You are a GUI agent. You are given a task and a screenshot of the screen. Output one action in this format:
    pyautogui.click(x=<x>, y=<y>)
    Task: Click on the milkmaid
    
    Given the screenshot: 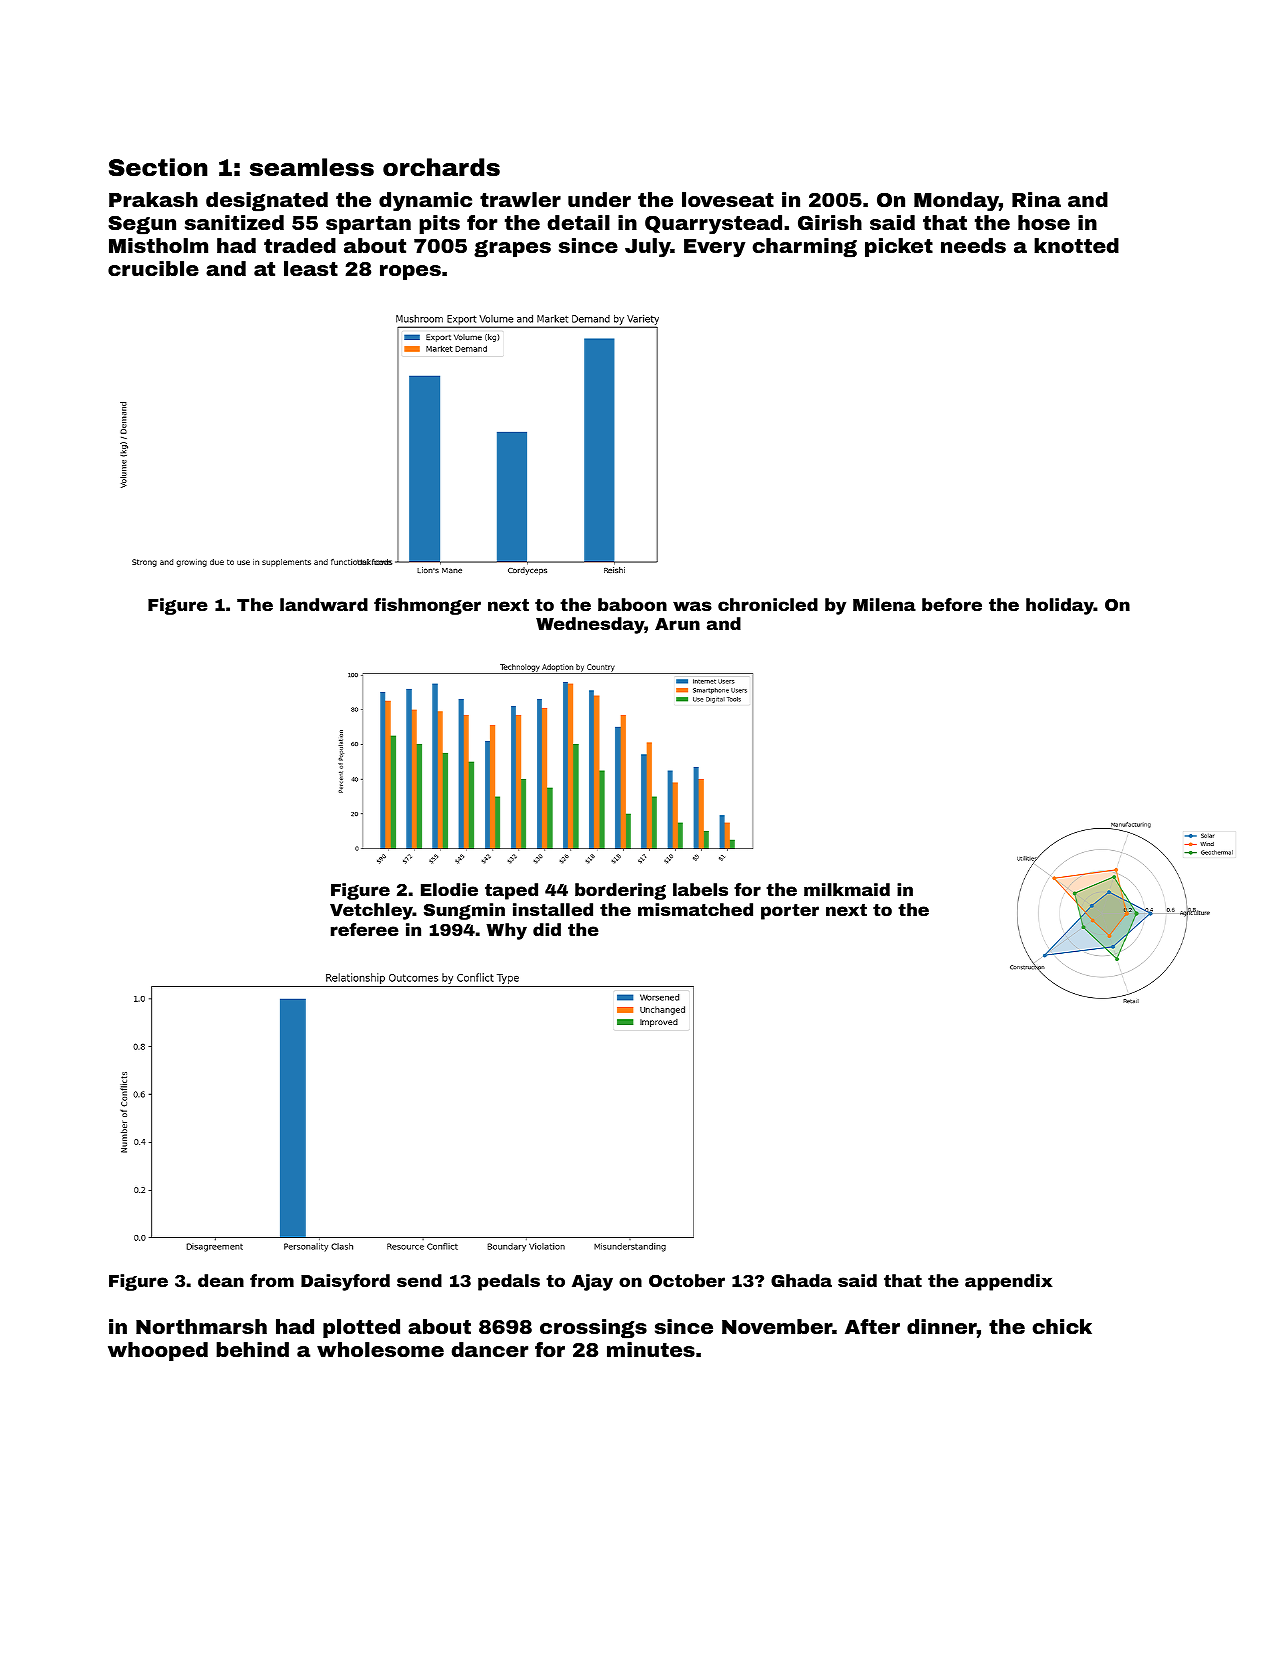 What is the action you would take?
    pyautogui.click(x=847, y=889)
